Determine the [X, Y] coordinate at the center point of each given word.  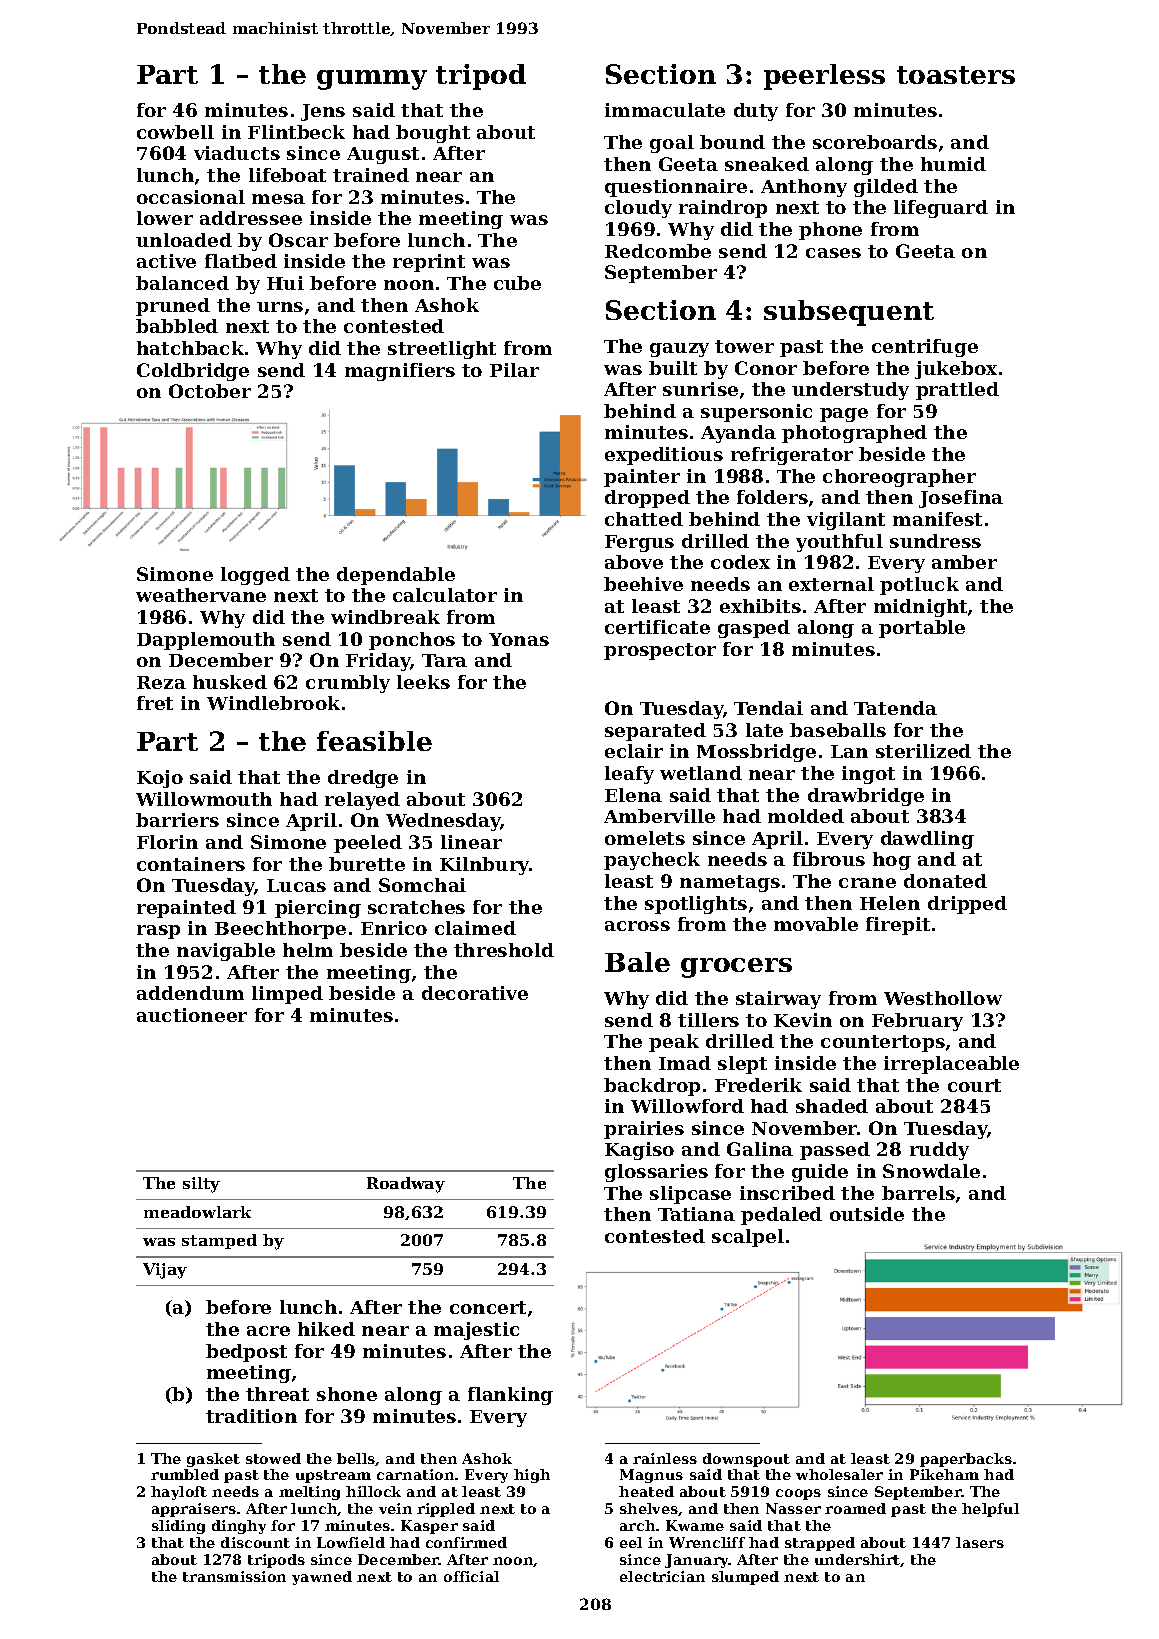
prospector [660, 651]
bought [433, 134]
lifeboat [287, 175]
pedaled [781, 1216]
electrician [662, 1576]
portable [922, 629]
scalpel [748, 1238]
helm [308, 950]
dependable [396, 576]
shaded [832, 1106]
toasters [956, 75]
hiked [326, 1329]
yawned [322, 1578]
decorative [475, 993]
